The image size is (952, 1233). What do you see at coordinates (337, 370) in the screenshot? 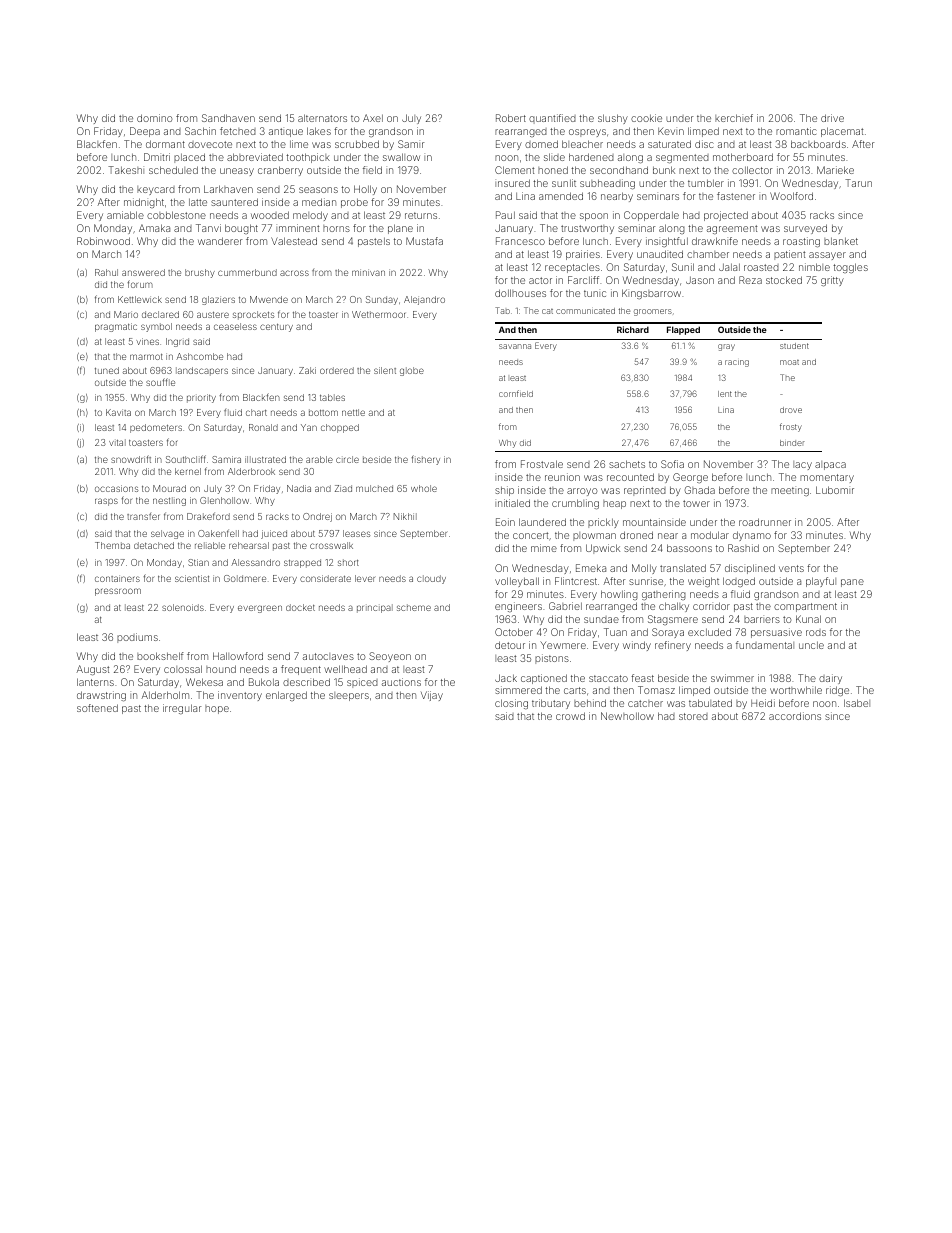
I see `ordered` at bounding box center [337, 370].
